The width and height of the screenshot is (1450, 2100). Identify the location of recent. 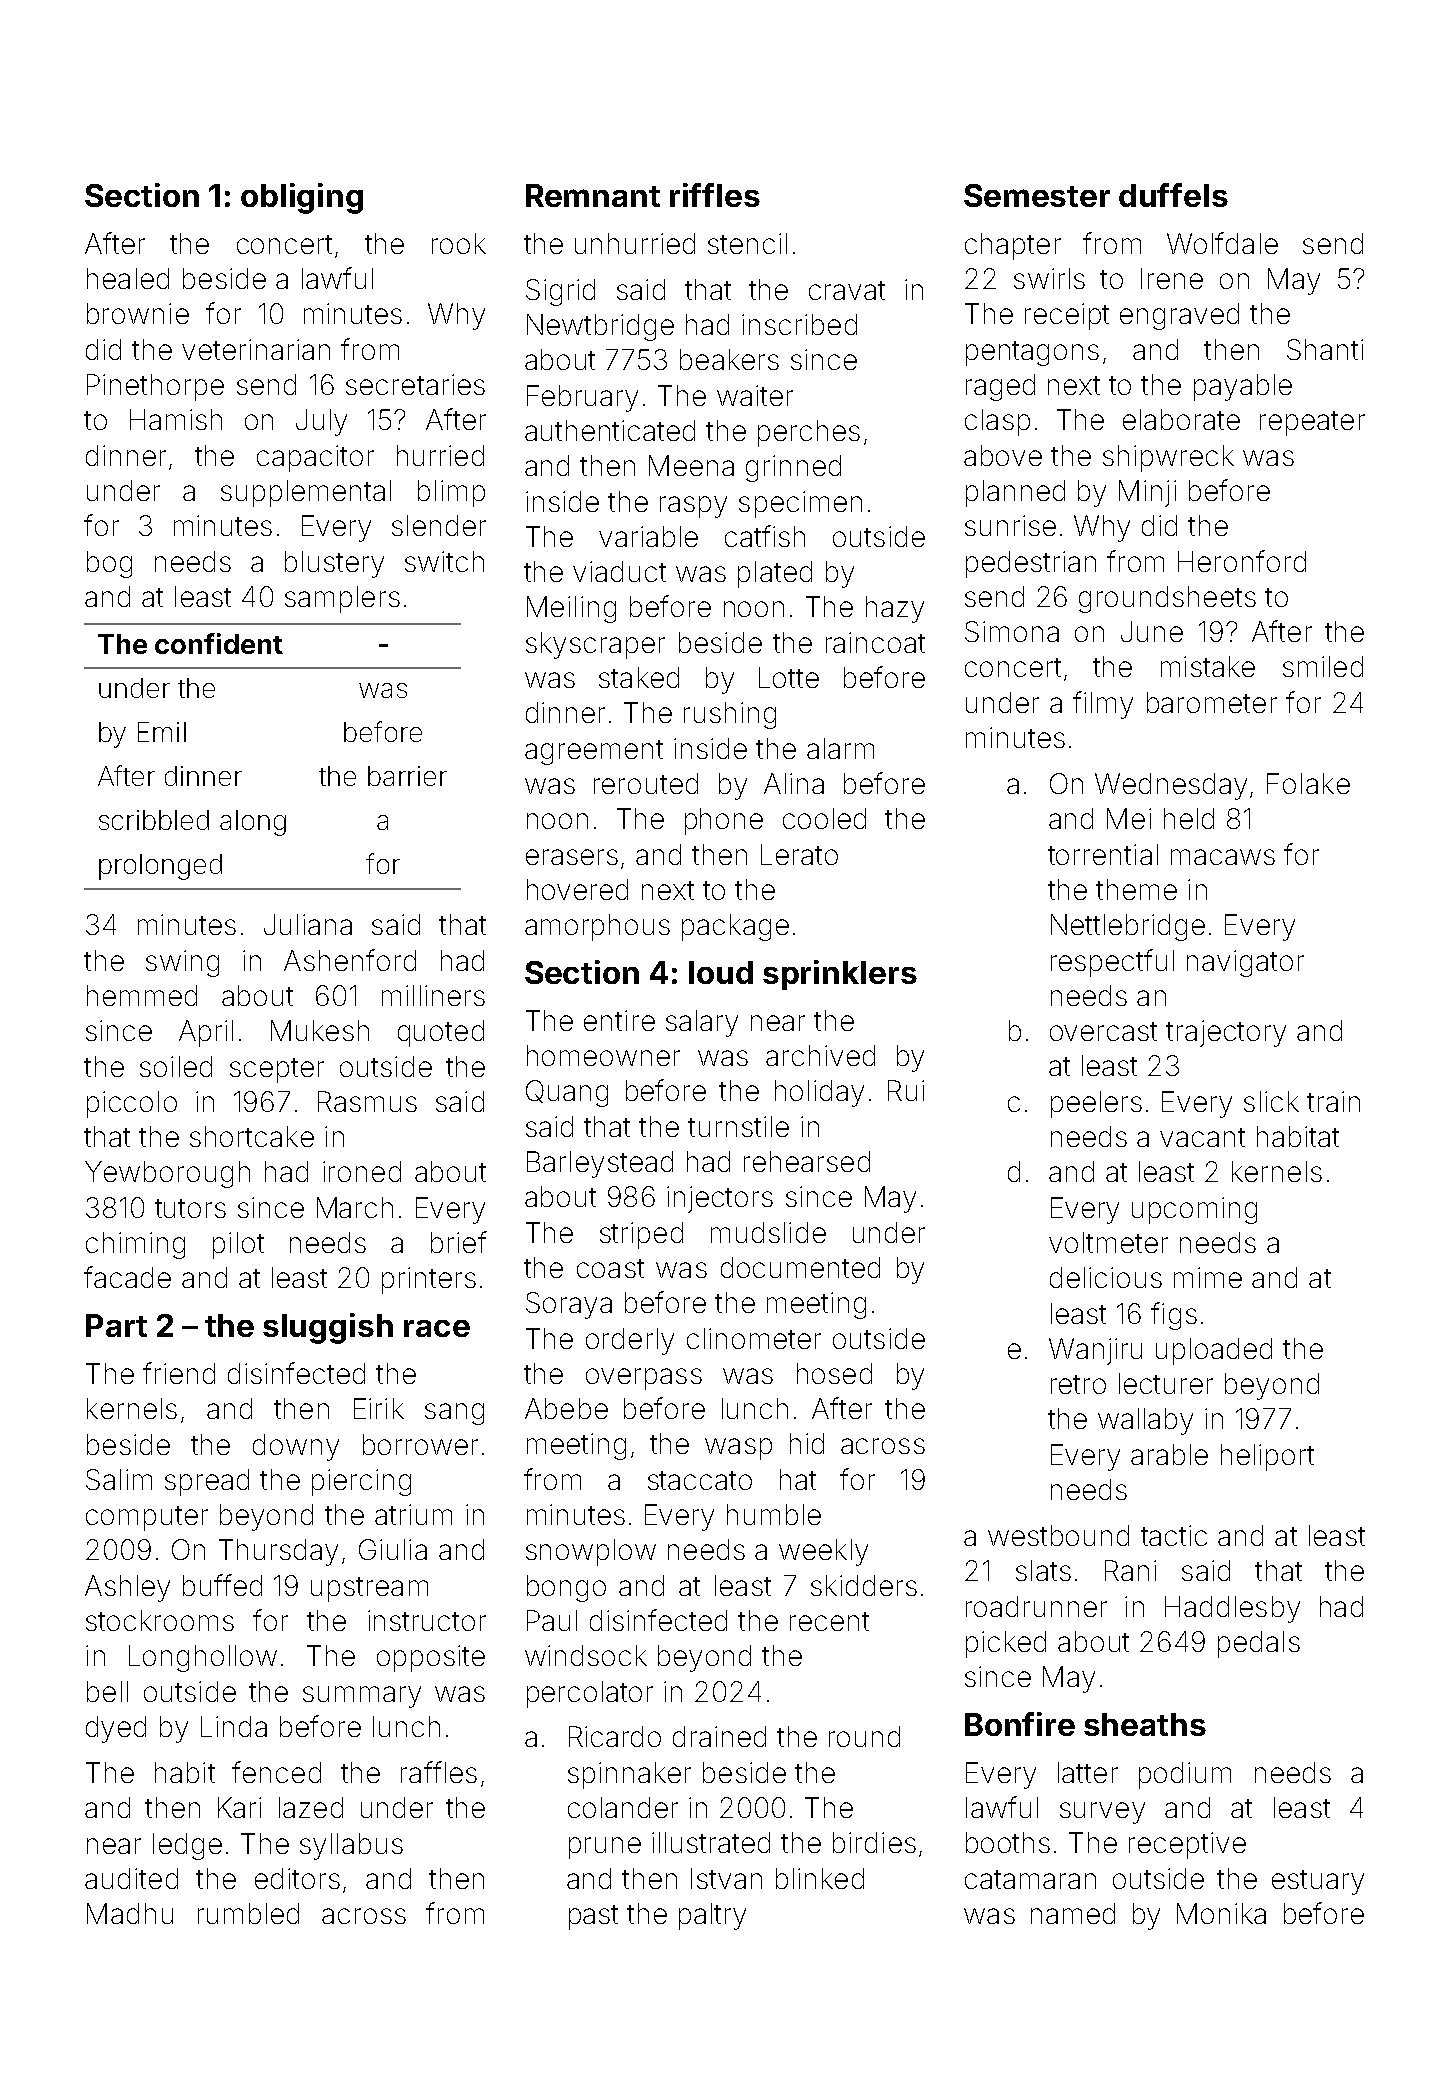
(829, 1621).
